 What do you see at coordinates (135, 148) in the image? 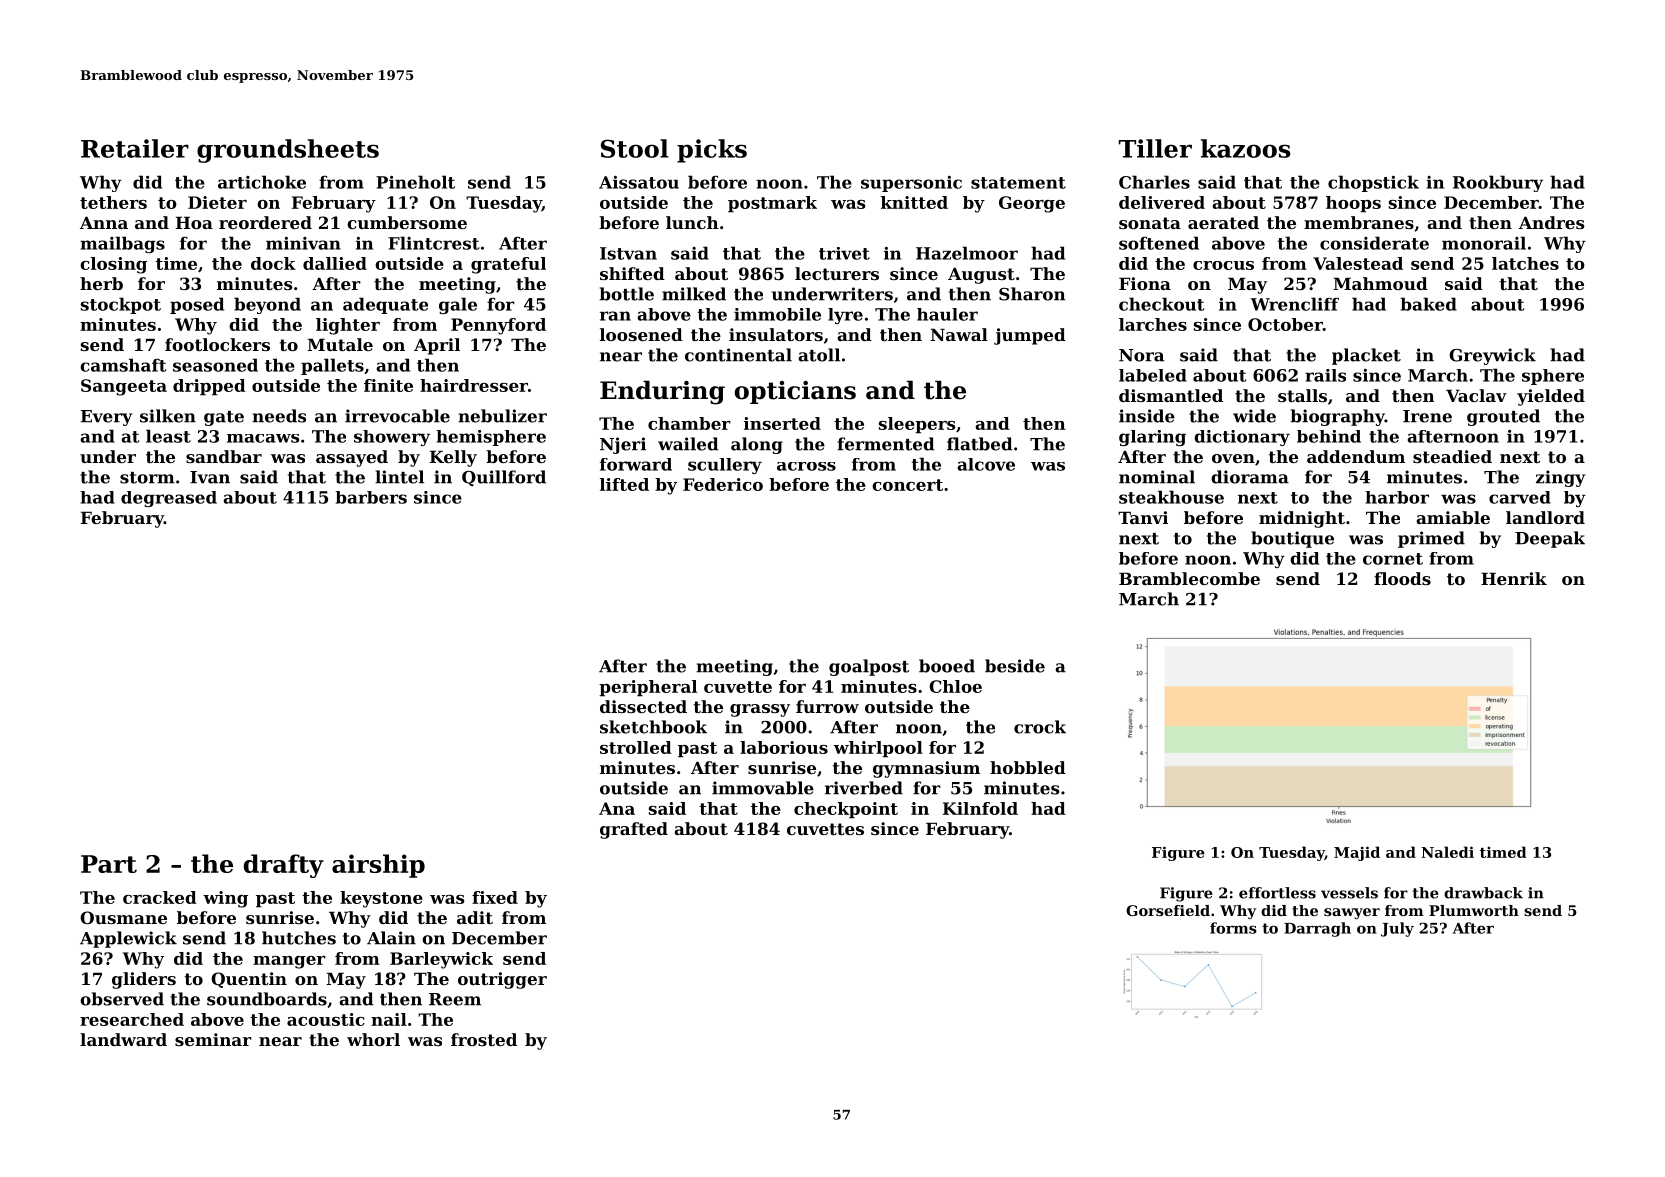
I see `Retailer` at bounding box center [135, 148].
